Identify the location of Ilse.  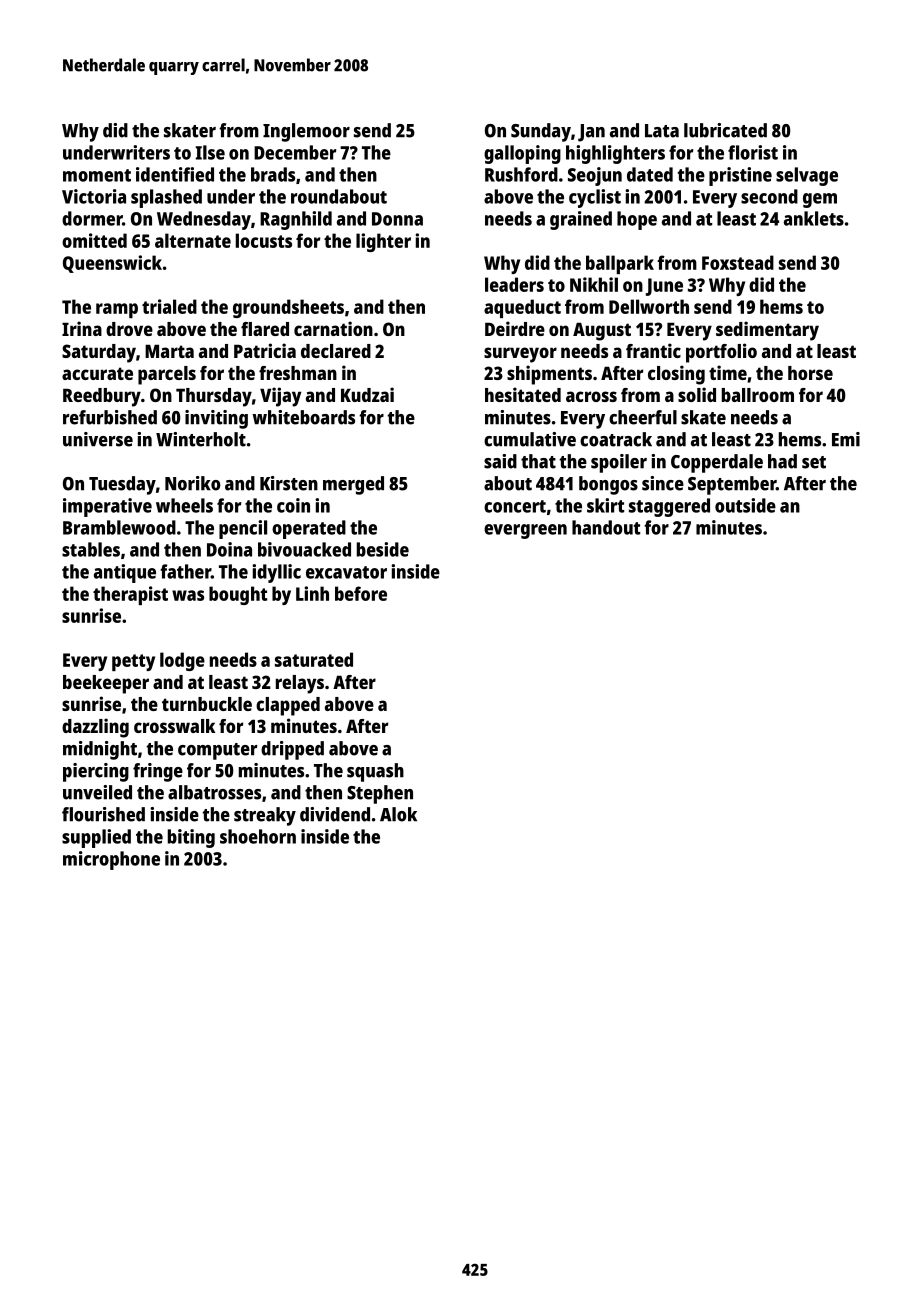
(210, 152).
